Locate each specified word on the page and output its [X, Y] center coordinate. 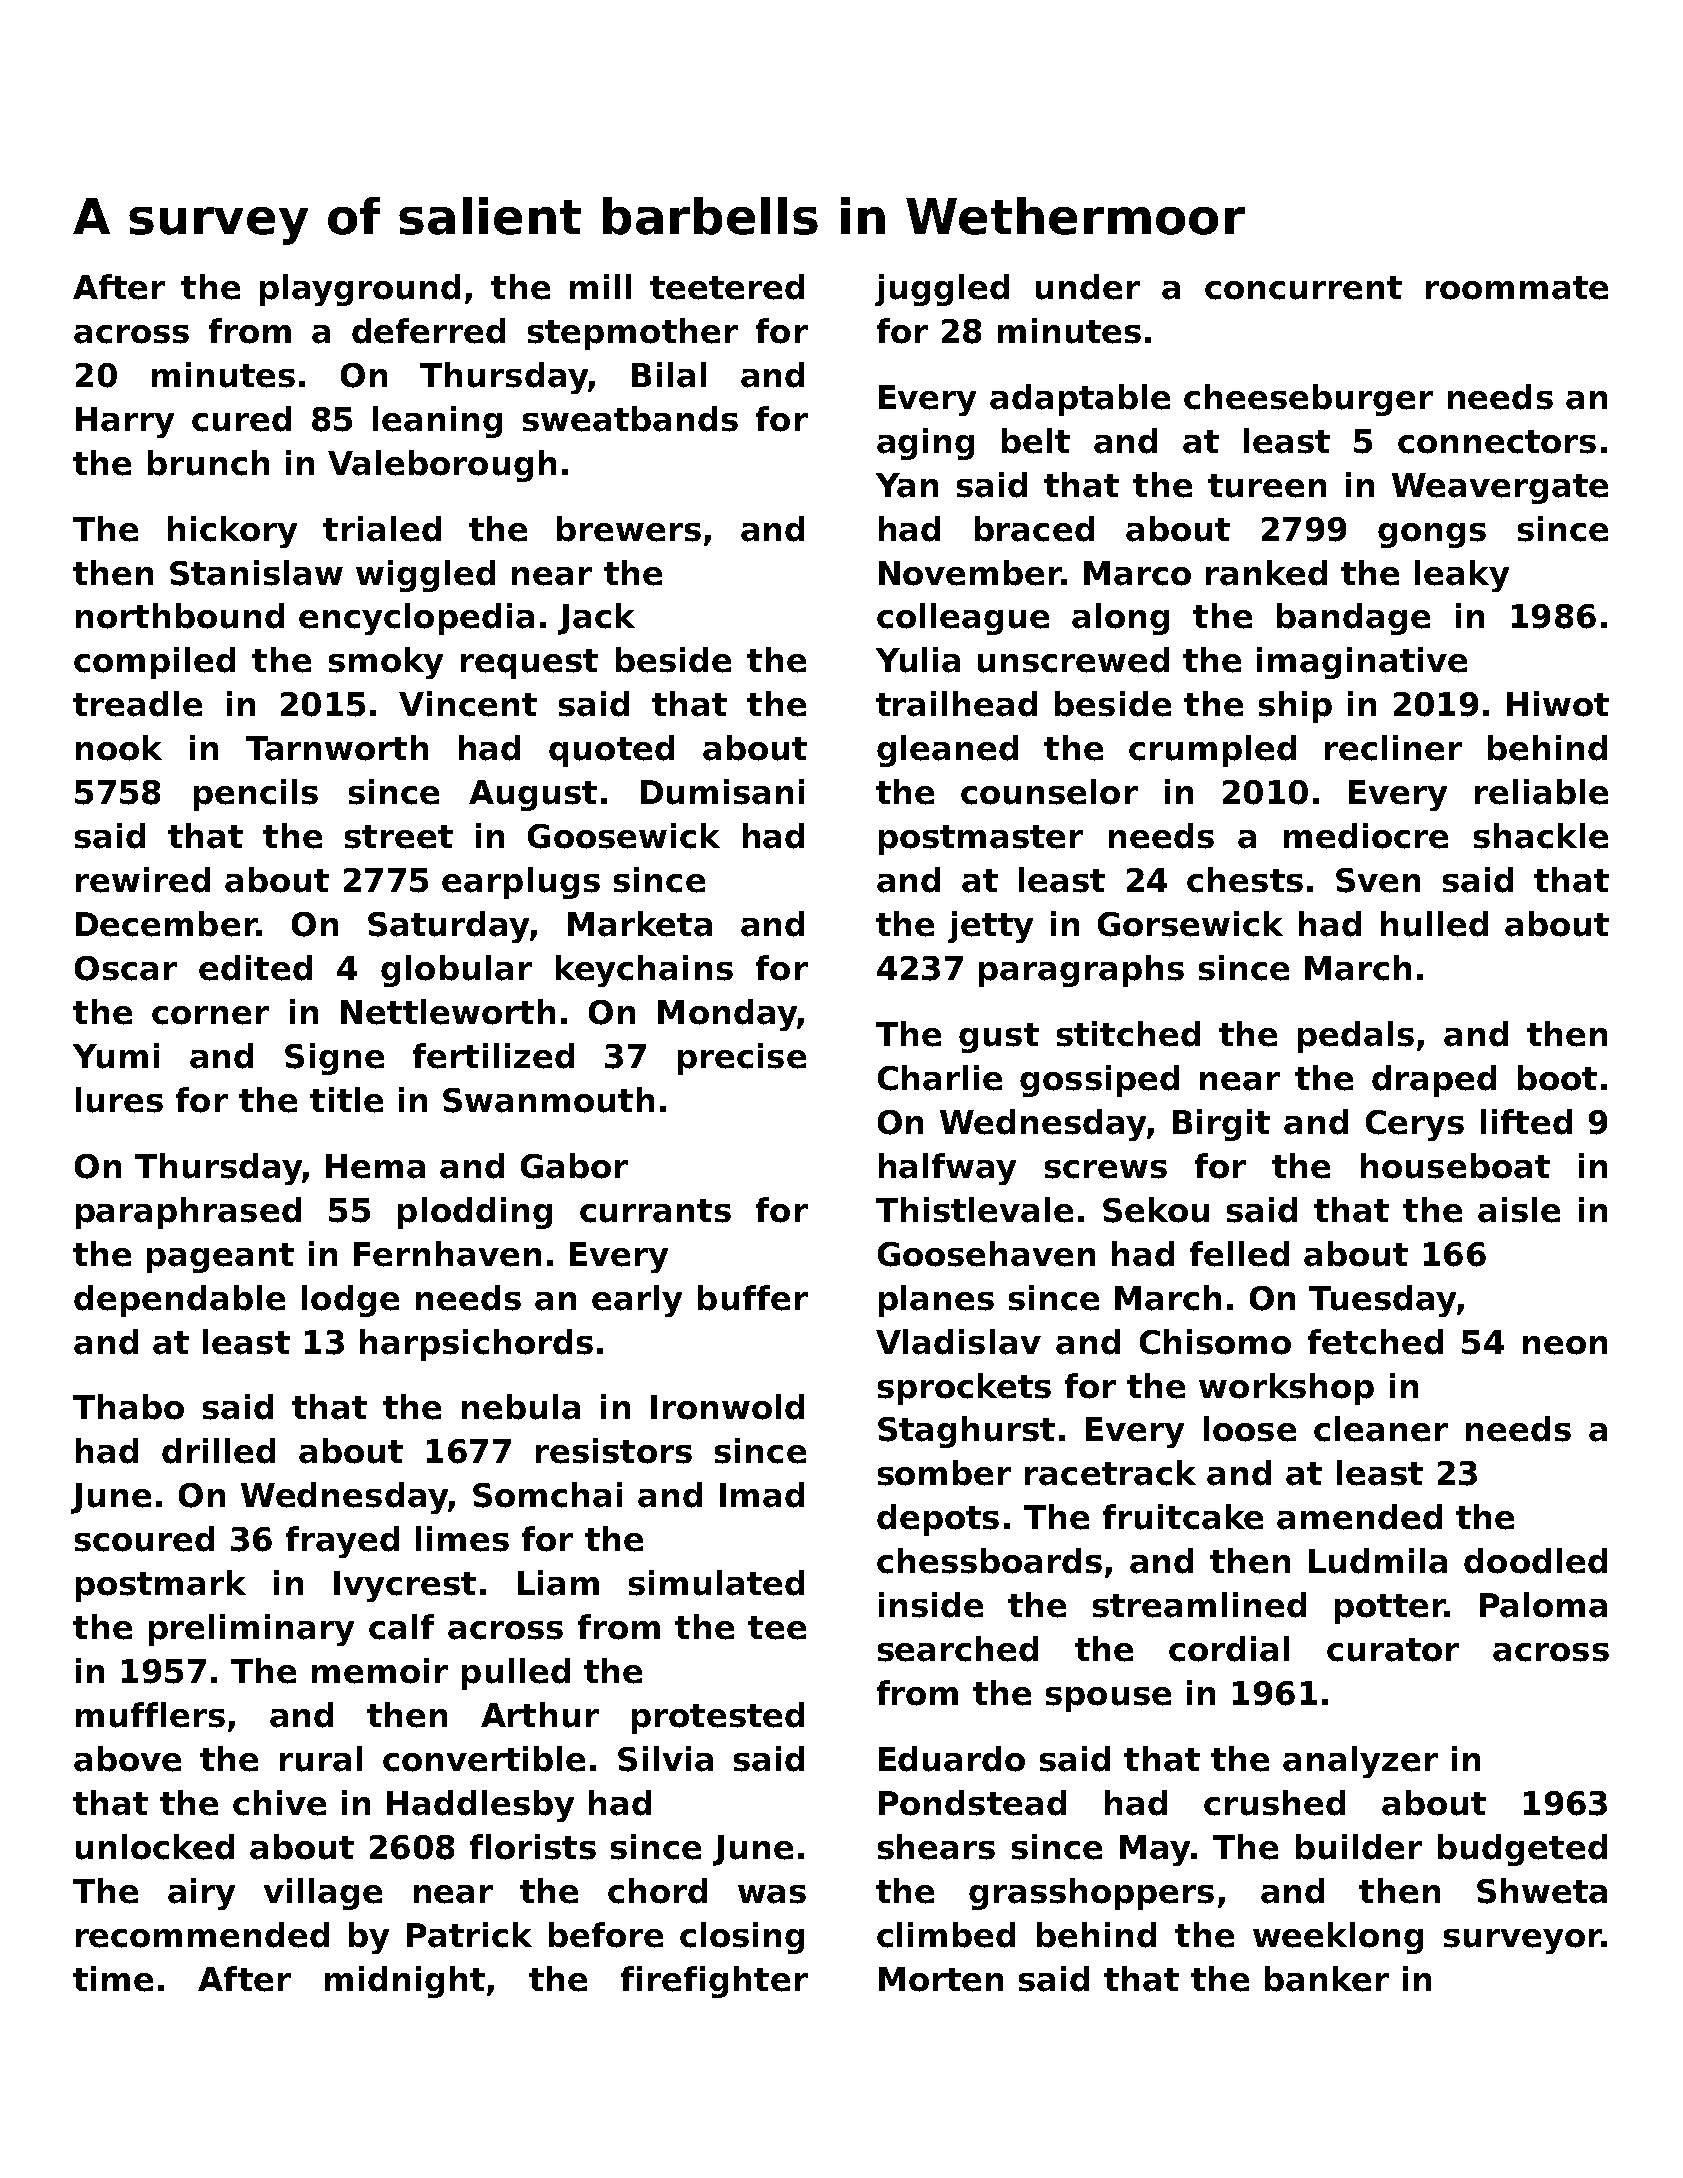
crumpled [1212, 751]
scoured [144, 1539]
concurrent [1303, 288]
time [113, 1979]
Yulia [918, 660]
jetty [990, 927]
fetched [1375, 1342]
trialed [382, 529]
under [1088, 287]
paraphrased [188, 1213]
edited [255, 968]
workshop [1286, 1389]
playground [360, 290]
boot [1557, 1078]
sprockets [964, 1389]
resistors [614, 1451]
